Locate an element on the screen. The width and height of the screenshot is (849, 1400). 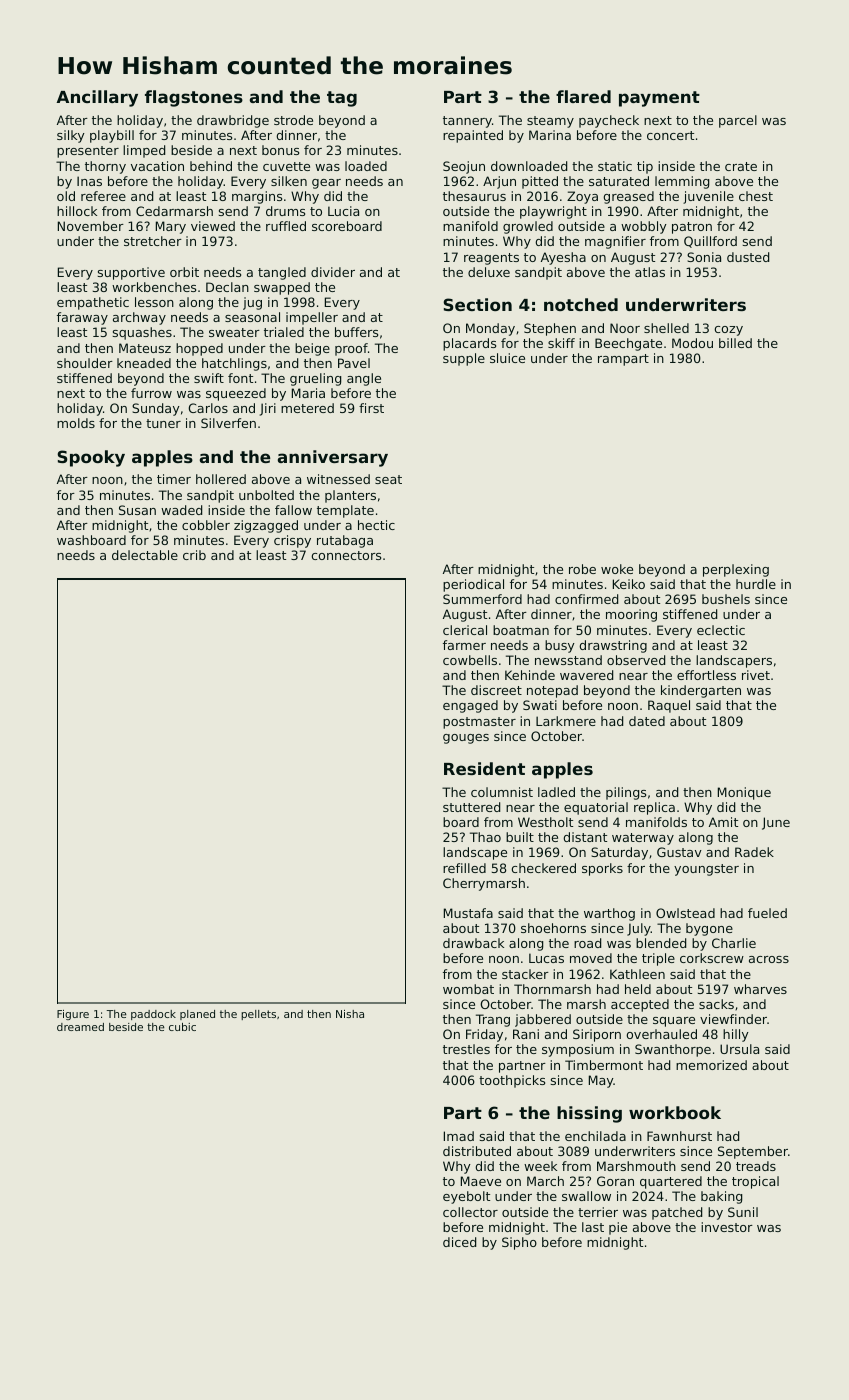
molds is located at coordinates (76, 423).
